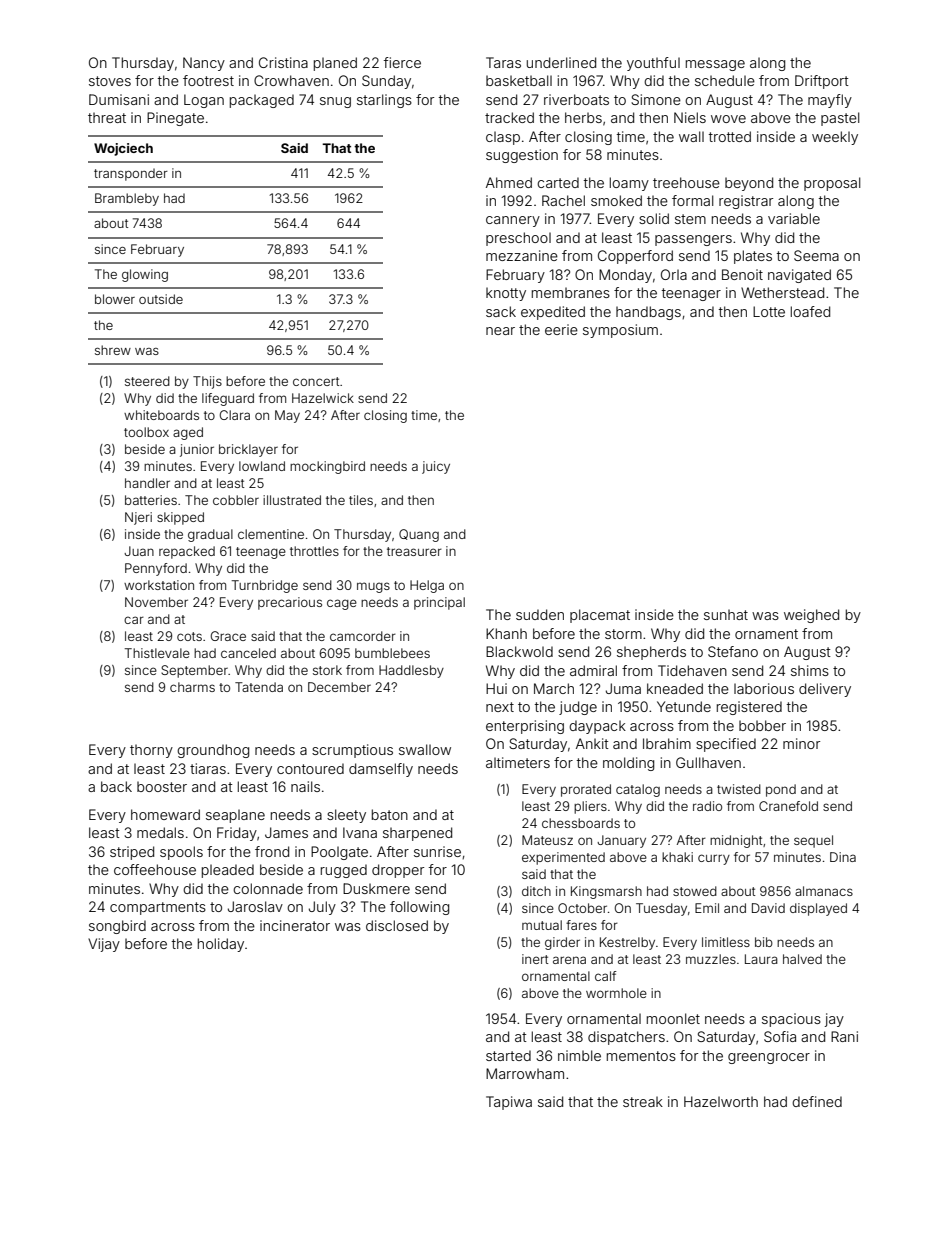 The image size is (952, 1233). I want to click on Tidehaven, so click(692, 670).
